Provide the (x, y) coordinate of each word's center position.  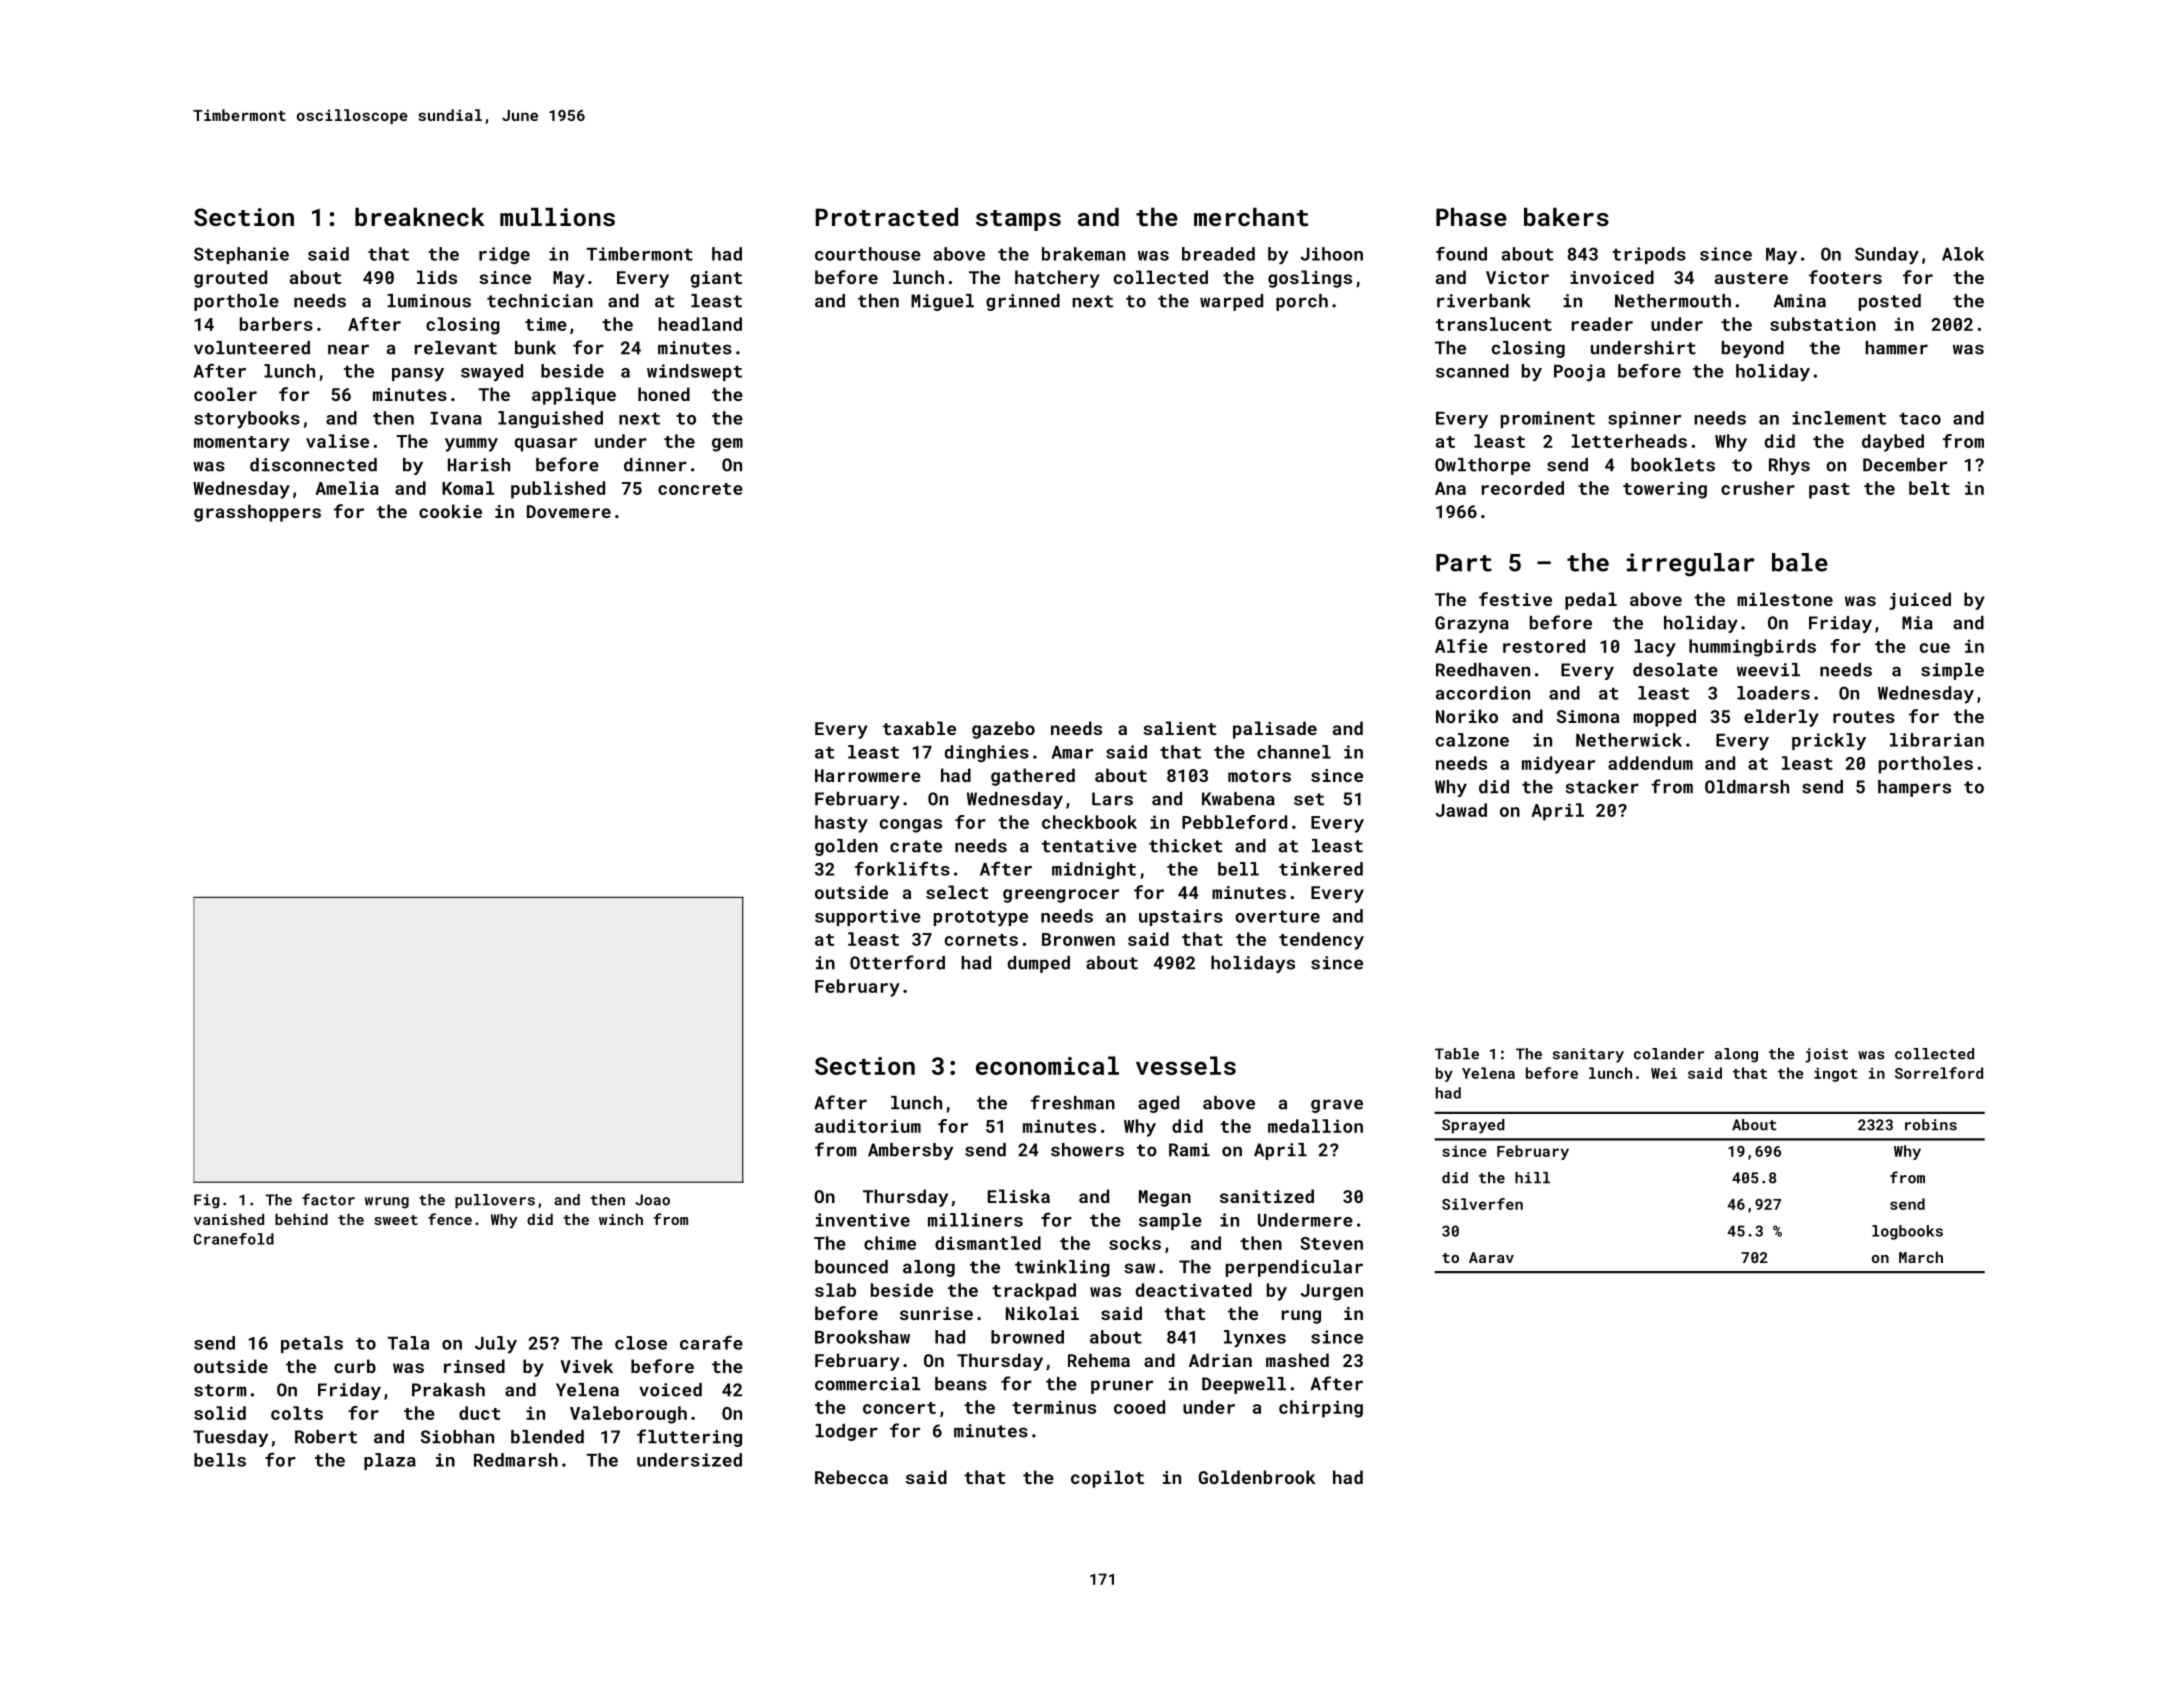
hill (1532, 1177)
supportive (868, 917)
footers (1845, 277)
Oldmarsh (1747, 787)
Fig (207, 1201)
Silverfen (1482, 1204)
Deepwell (1244, 1385)
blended (547, 1437)
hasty (841, 824)
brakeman (1083, 254)
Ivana (456, 418)
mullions (557, 217)
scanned (1472, 371)
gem (727, 445)
